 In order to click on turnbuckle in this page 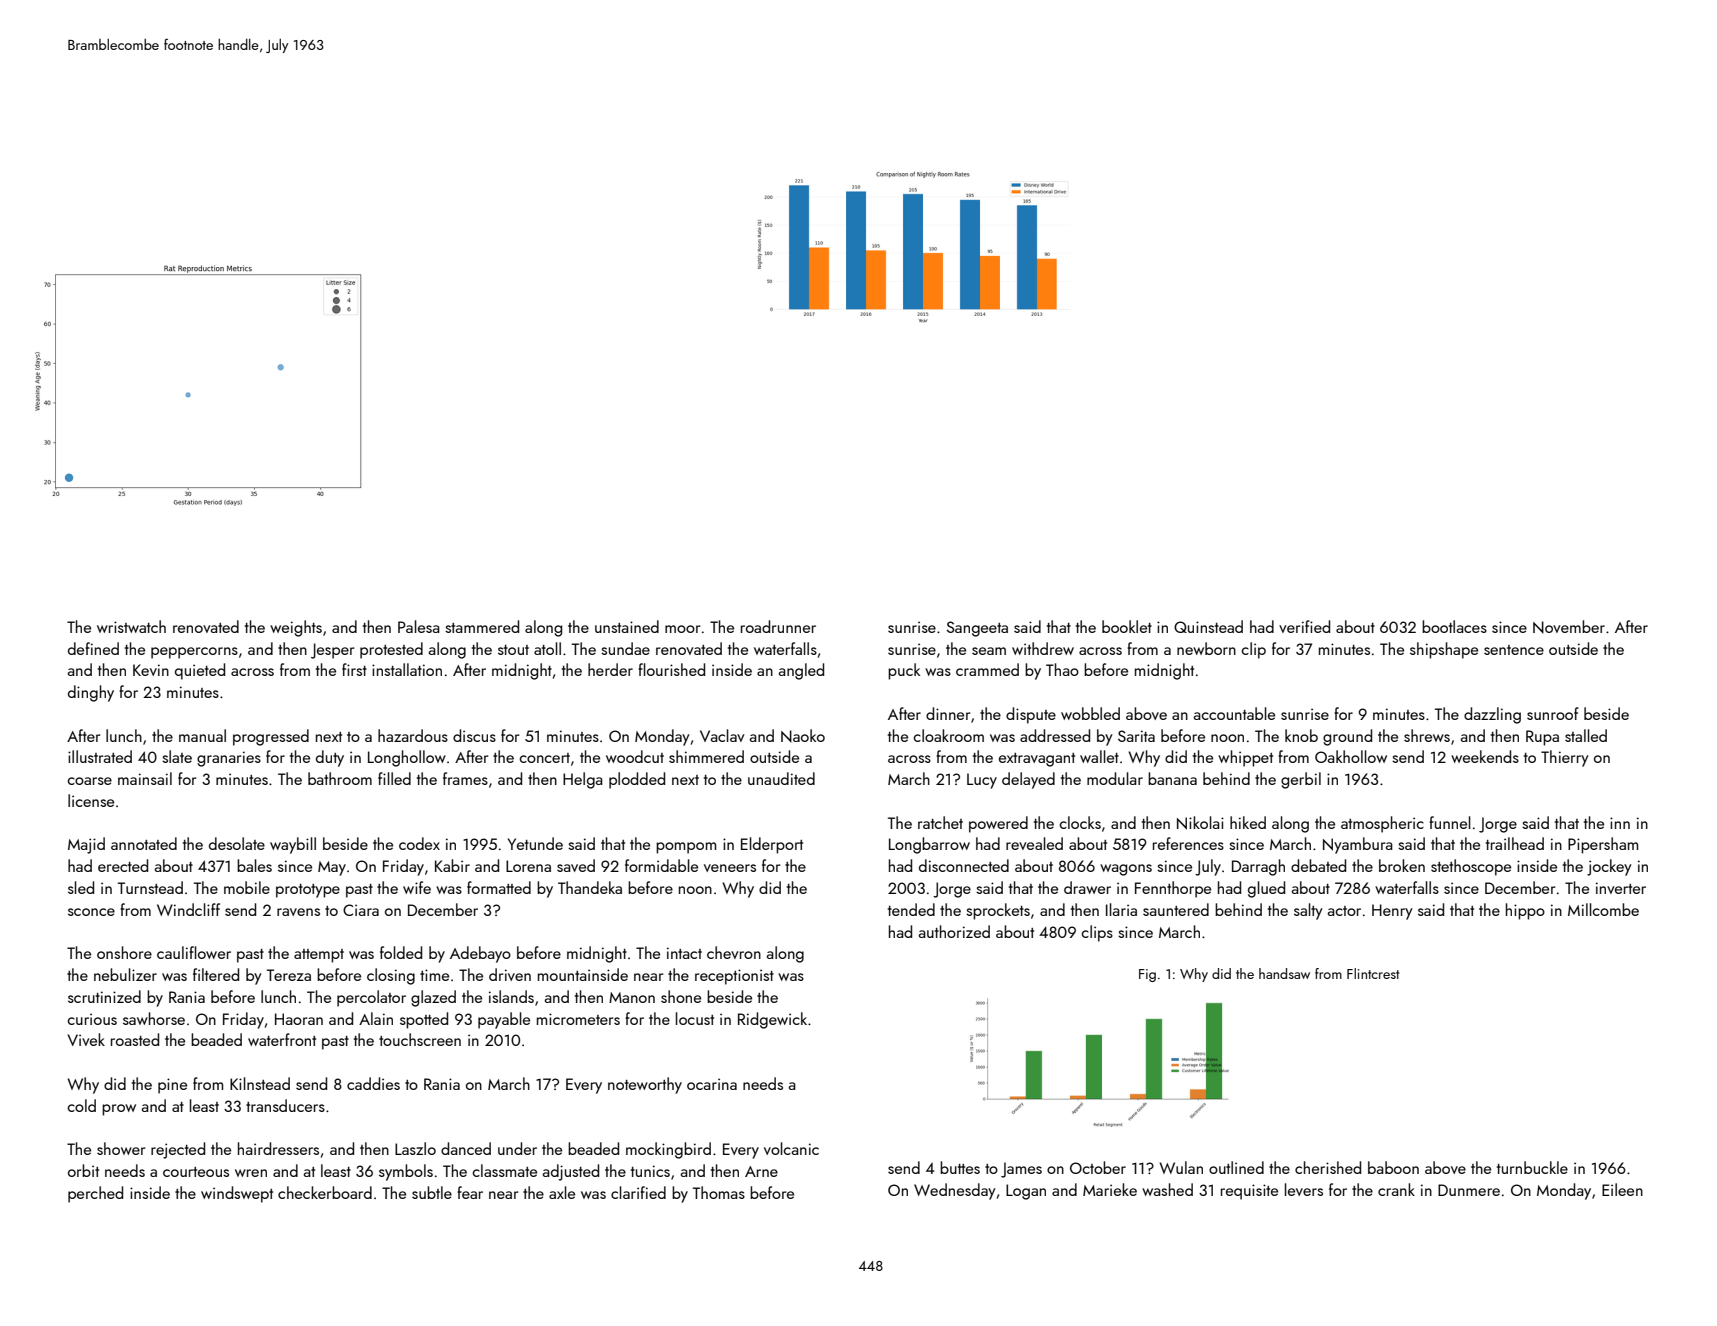, I will do `click(1532, 1167)`.
